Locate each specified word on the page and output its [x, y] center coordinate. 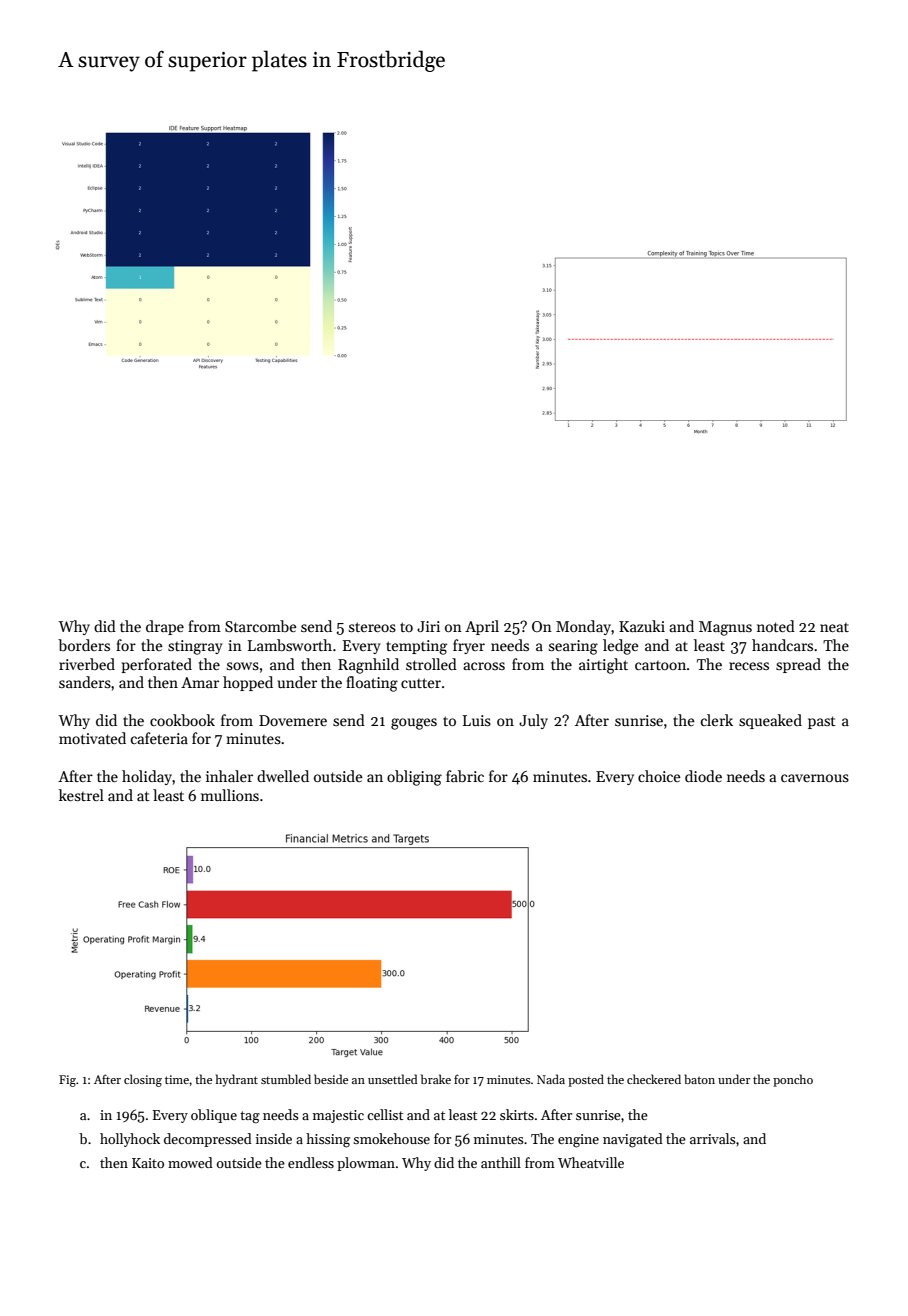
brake [436, 1079]
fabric [465, 776]
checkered [654, 1079]
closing [143, 1080]
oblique [214, 1116]
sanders [85, 682]
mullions [230, 795]
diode [703, 776]
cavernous [815, 778]
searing [573, 647]
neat [834, 627]
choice [659, 776]
